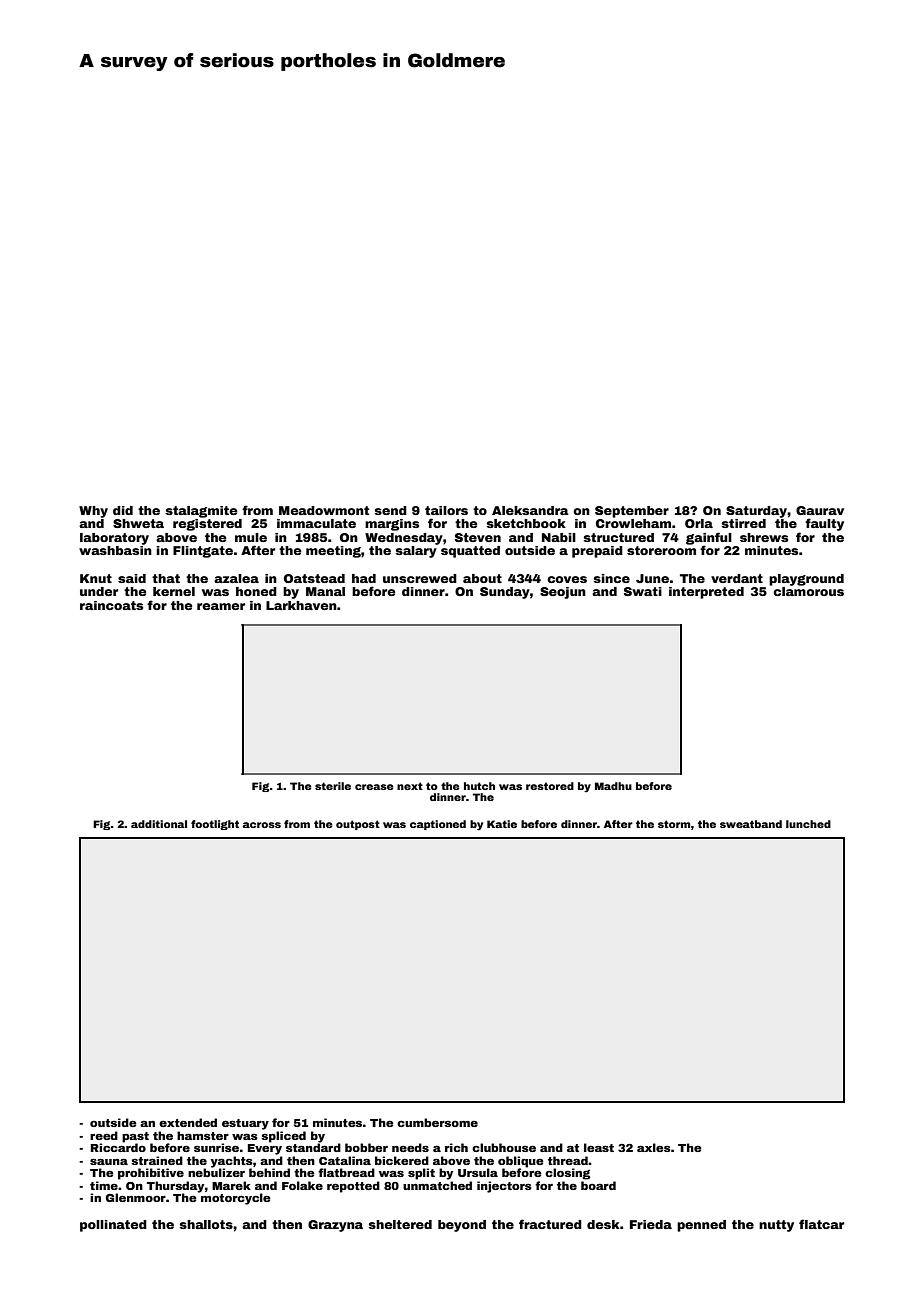  Describe the element at coordinates (751, 824) in the document. I see `sweatband` at that location.
